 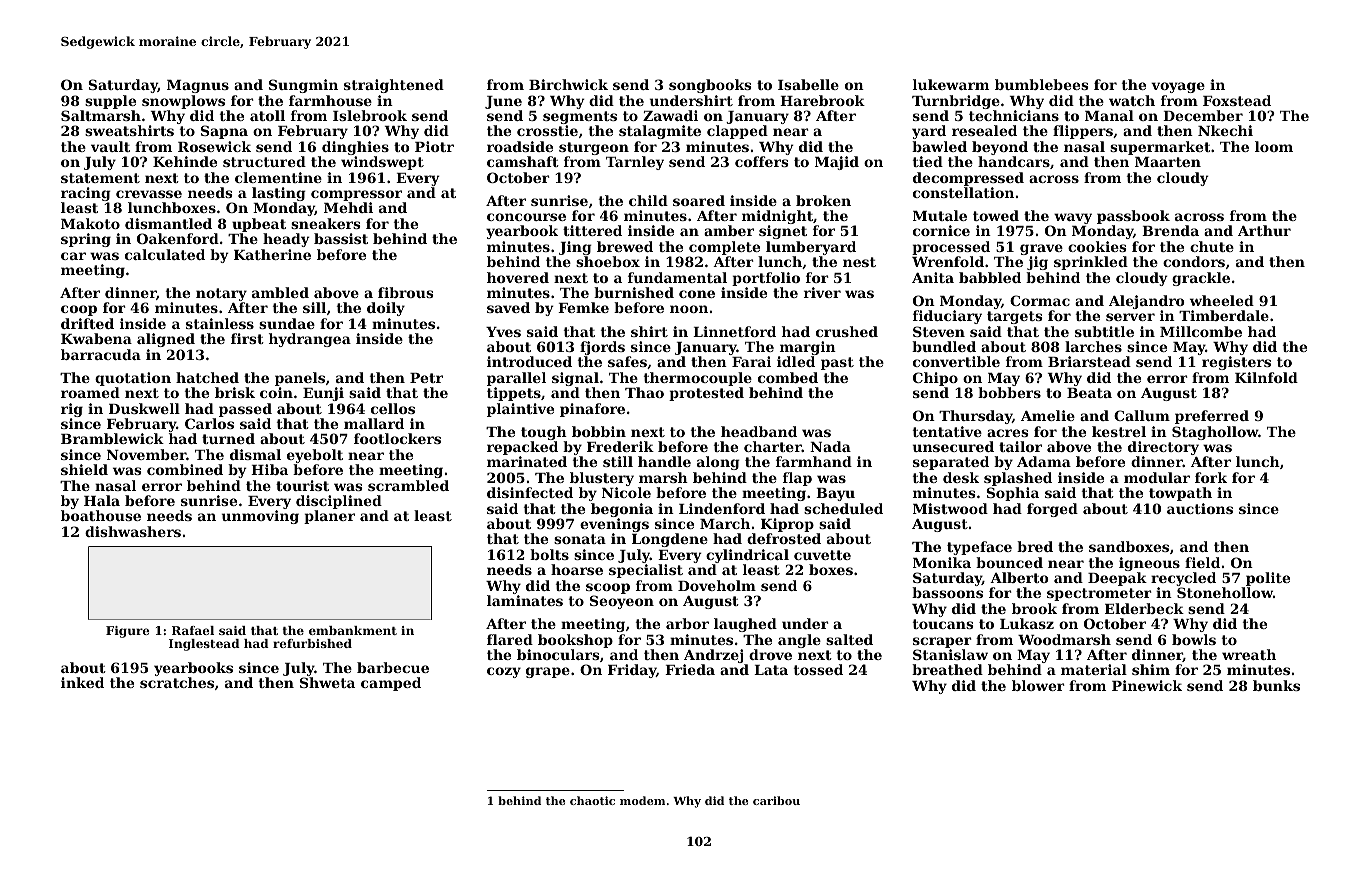 What do you see at coordinates (303, 86) in the screenshot?
I see `Sungmin` at bounding box center [303, 86].
